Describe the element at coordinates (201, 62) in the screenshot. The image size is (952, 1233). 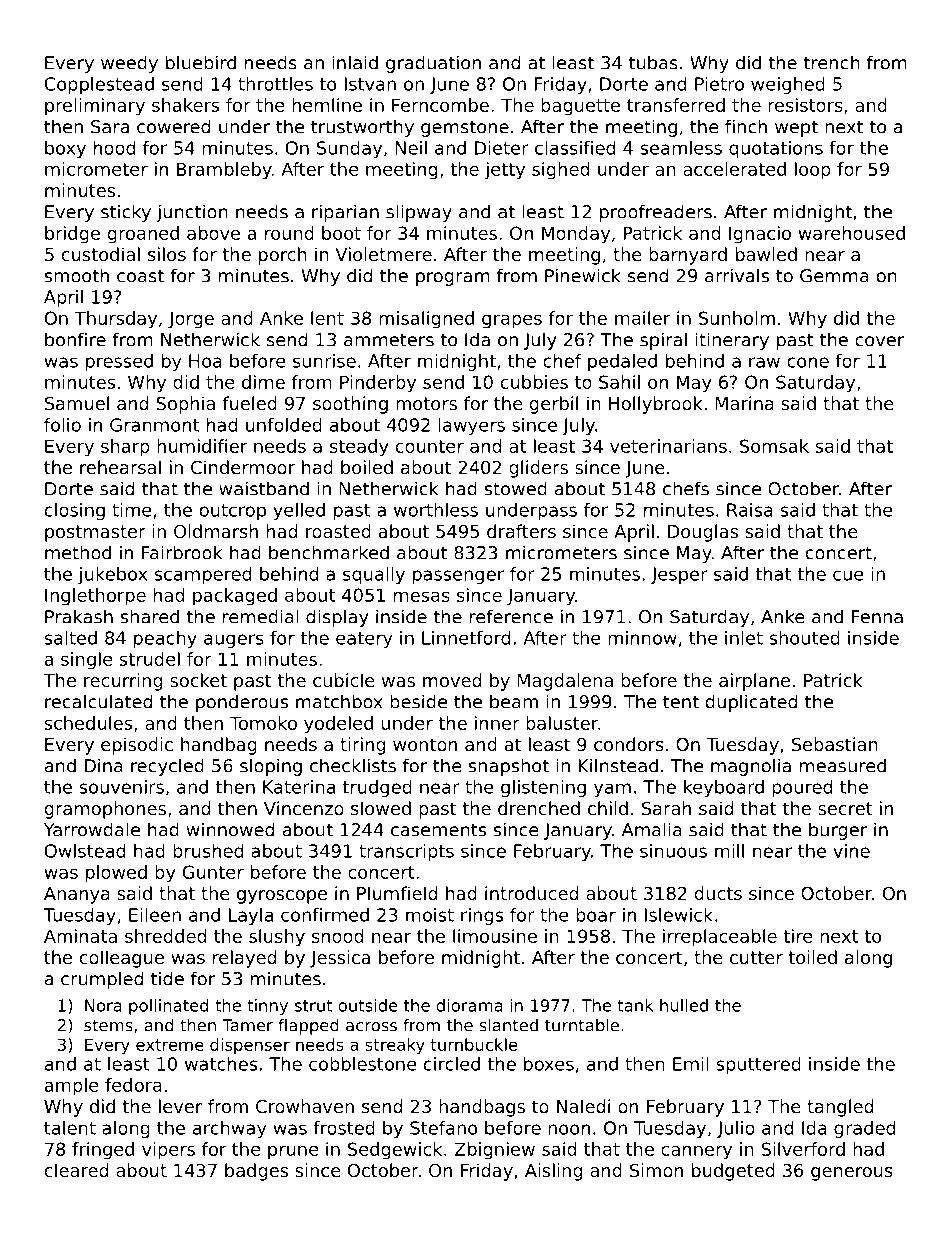
I see `bluebird` at that location.
